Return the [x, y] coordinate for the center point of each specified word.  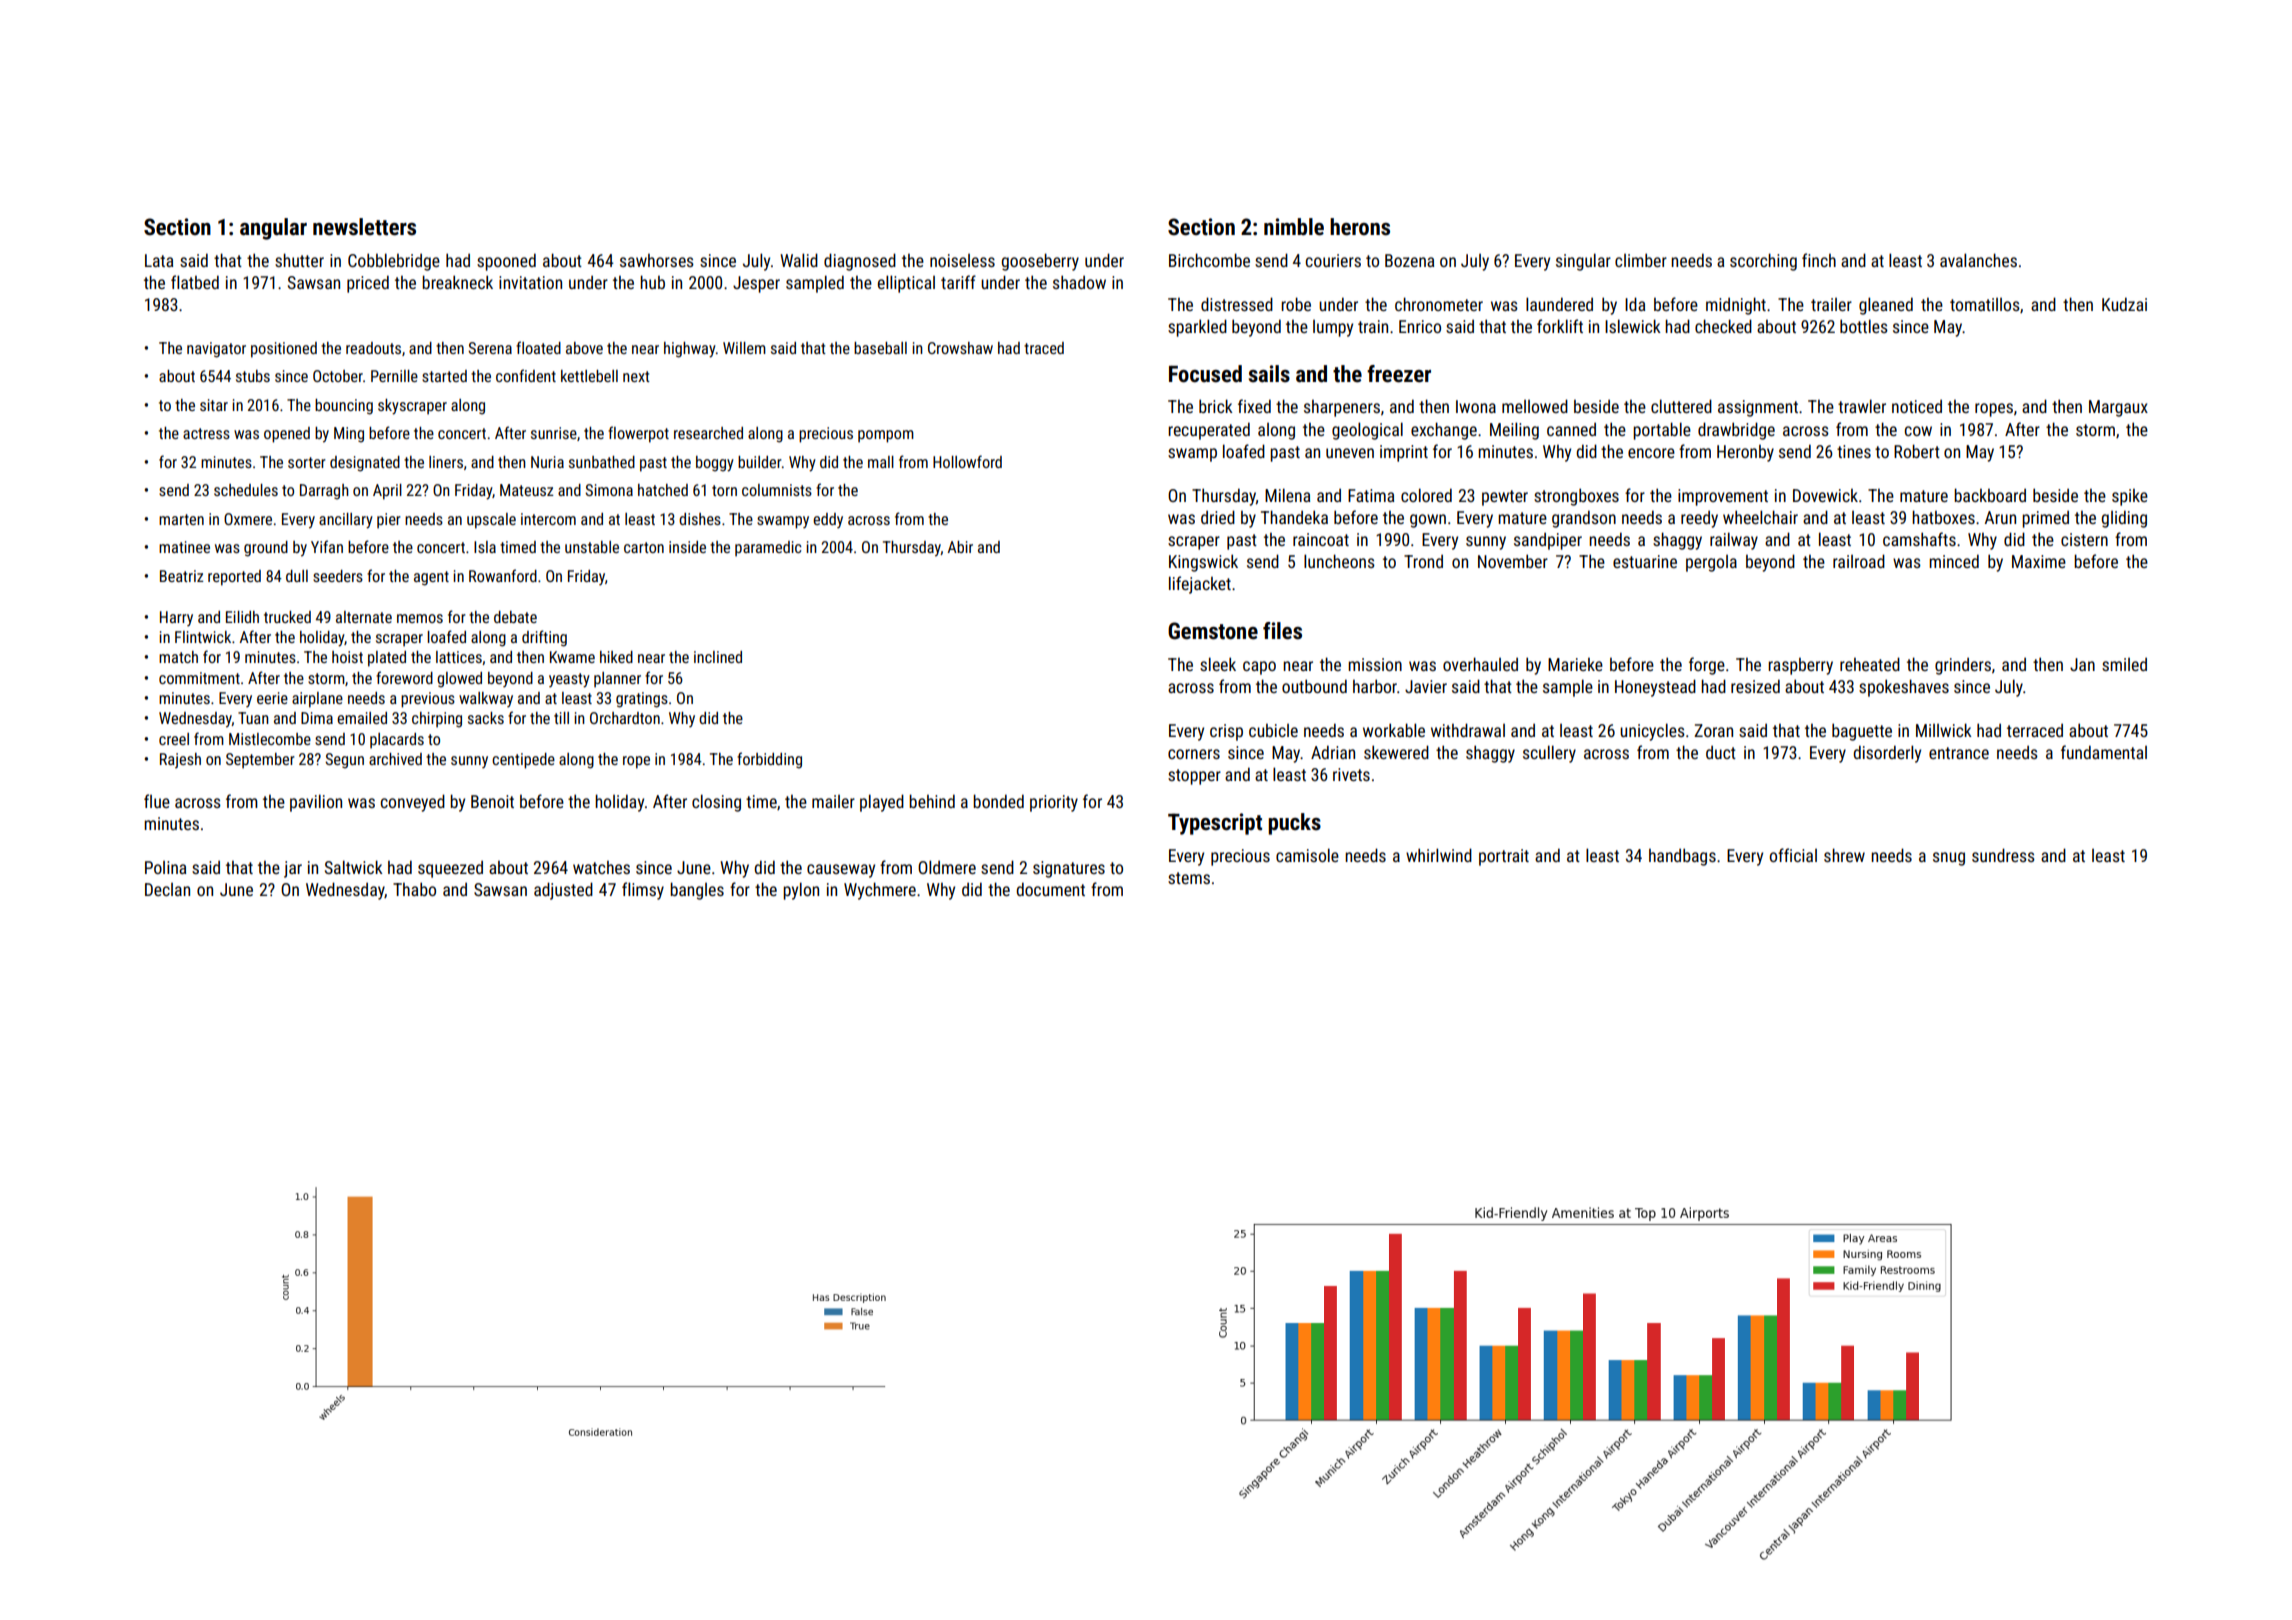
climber [1641, 260]
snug [1949, 859]
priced [368, 284]
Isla [485, 547]
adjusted [563, 891]
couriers [1333, 260]
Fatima [1371, 495]
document [1050, 889]
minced [1954, 561]
